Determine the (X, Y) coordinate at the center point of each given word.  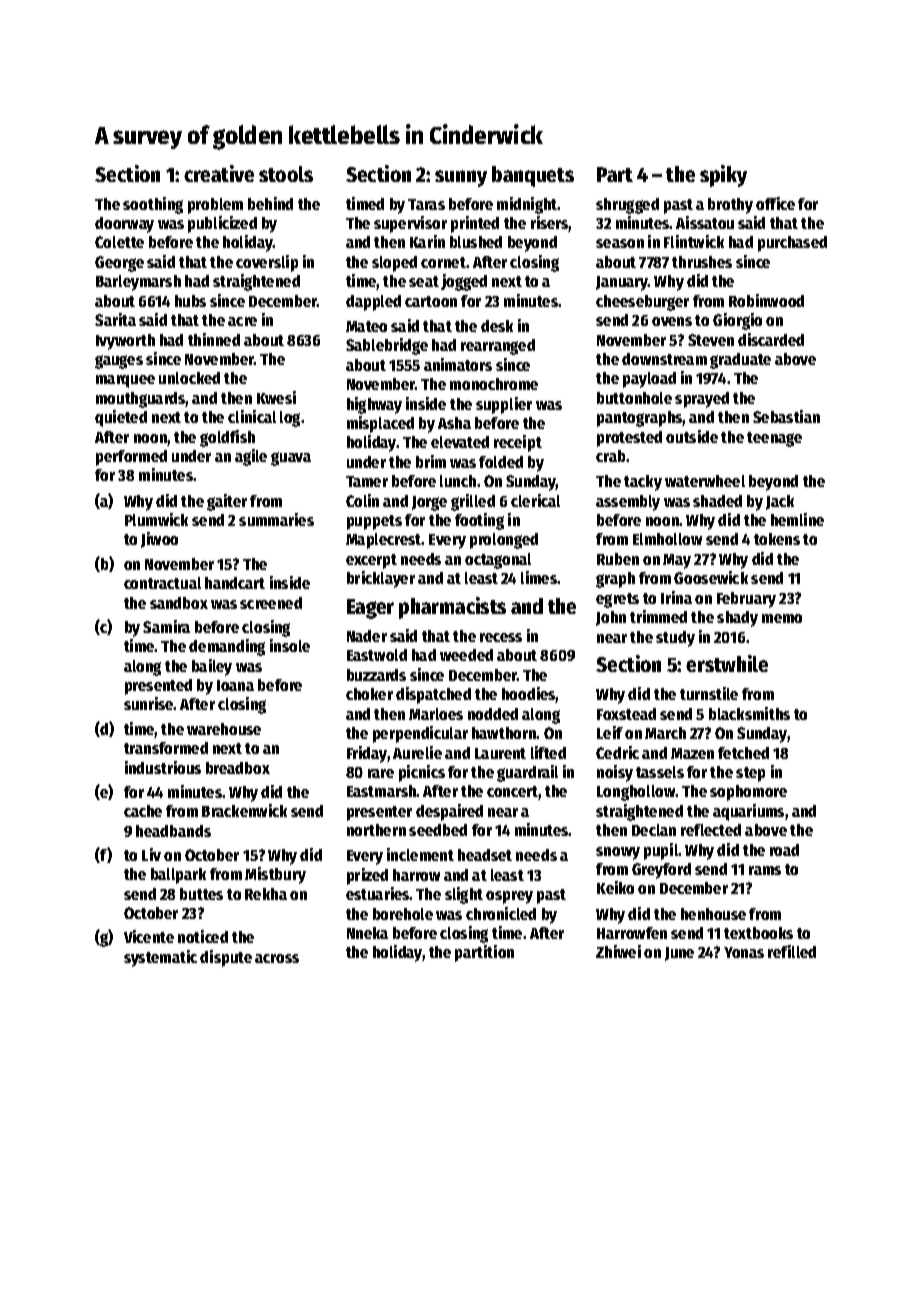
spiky (723, 176)
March (665, 733)
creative (219, 173)
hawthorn (504, 733)
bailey (212, 667)
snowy (618, 853)
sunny (461, 178)
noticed (203, 936)
